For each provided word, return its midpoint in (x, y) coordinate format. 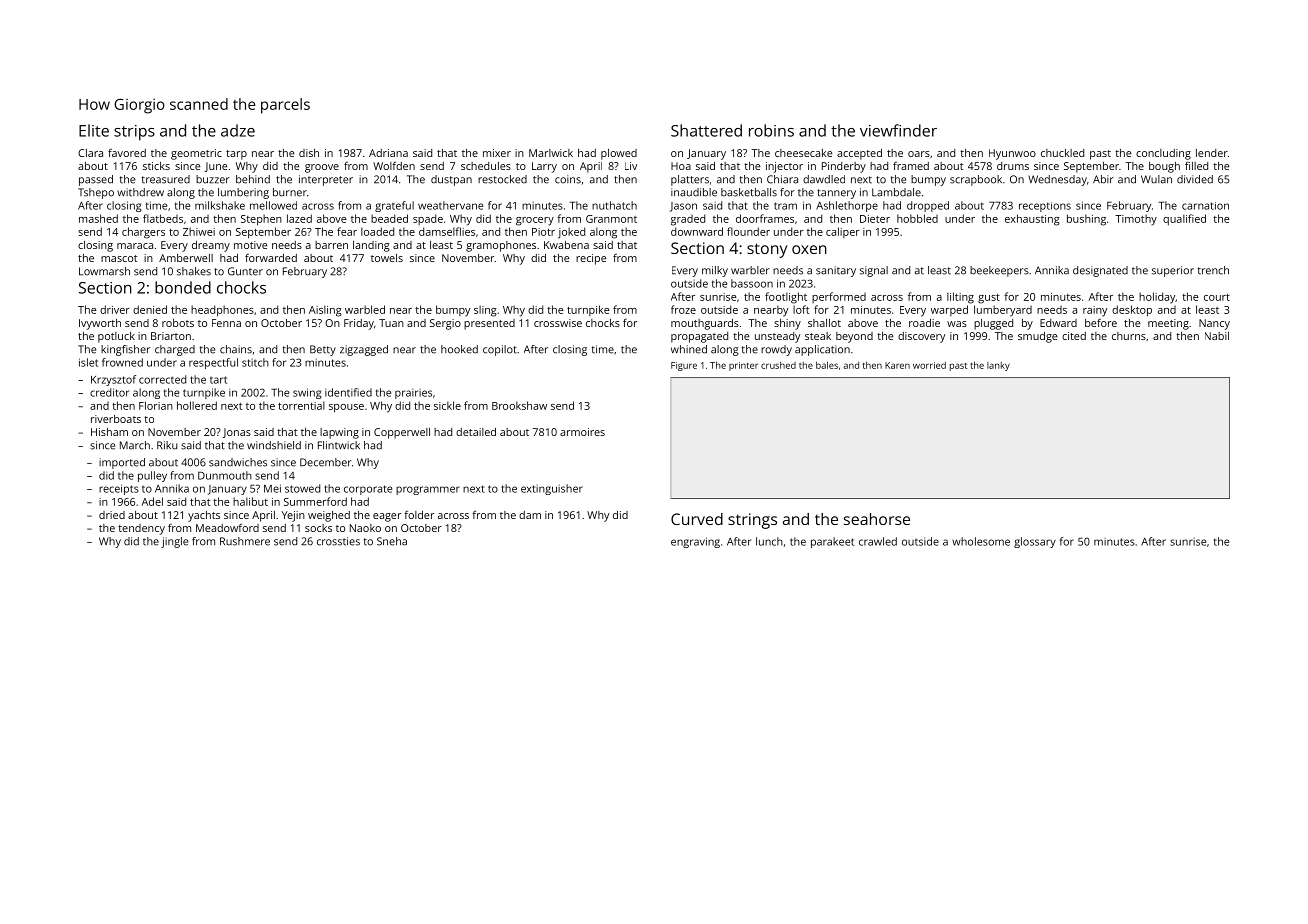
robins (771, 130)
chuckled (1062, 153)
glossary (1035, 542)
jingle (174, 542)
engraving (695, 542)
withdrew (140, 192)
